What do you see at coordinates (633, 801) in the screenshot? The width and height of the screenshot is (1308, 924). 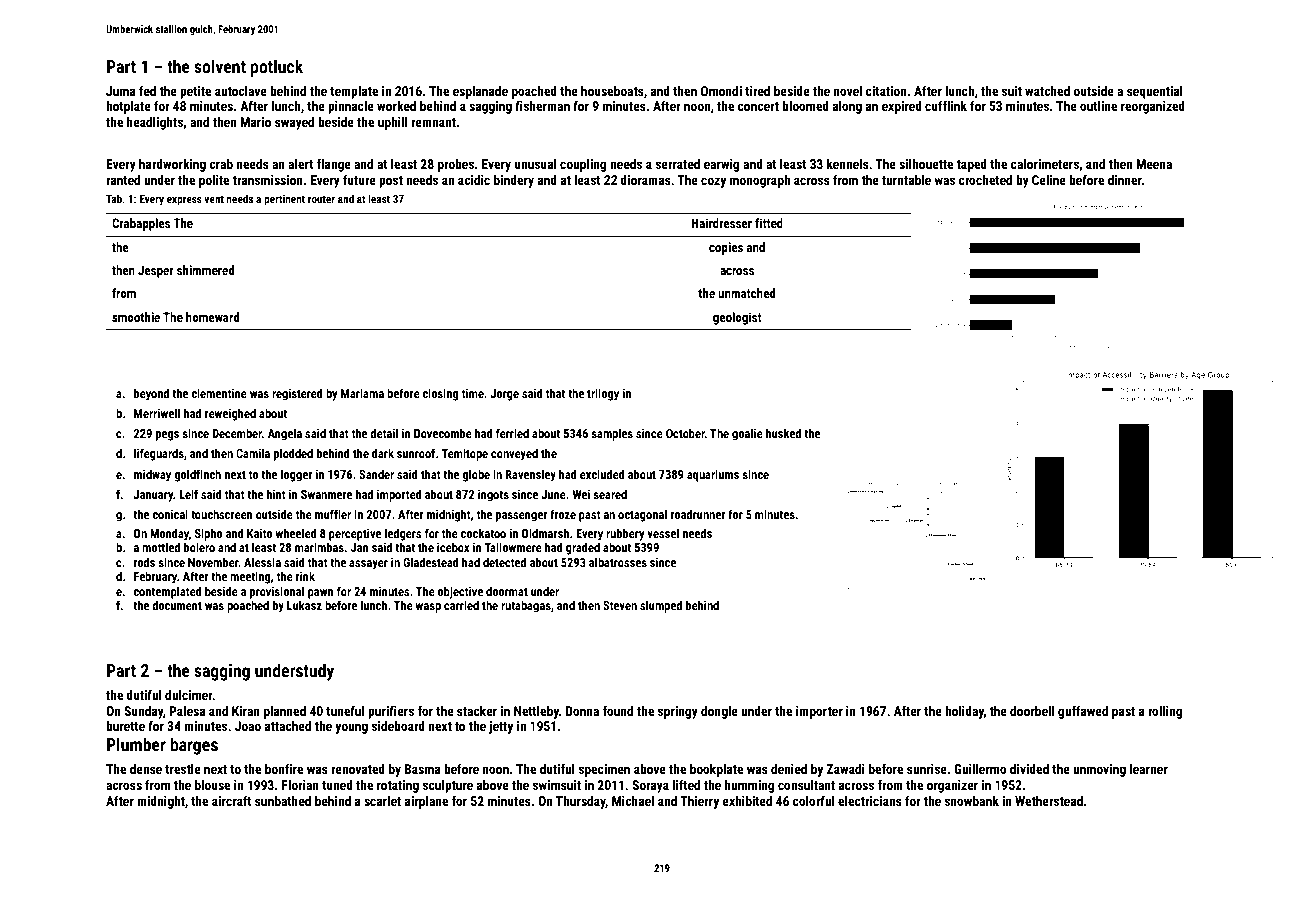 I see `Michael` at bounding box center [633, 801].
